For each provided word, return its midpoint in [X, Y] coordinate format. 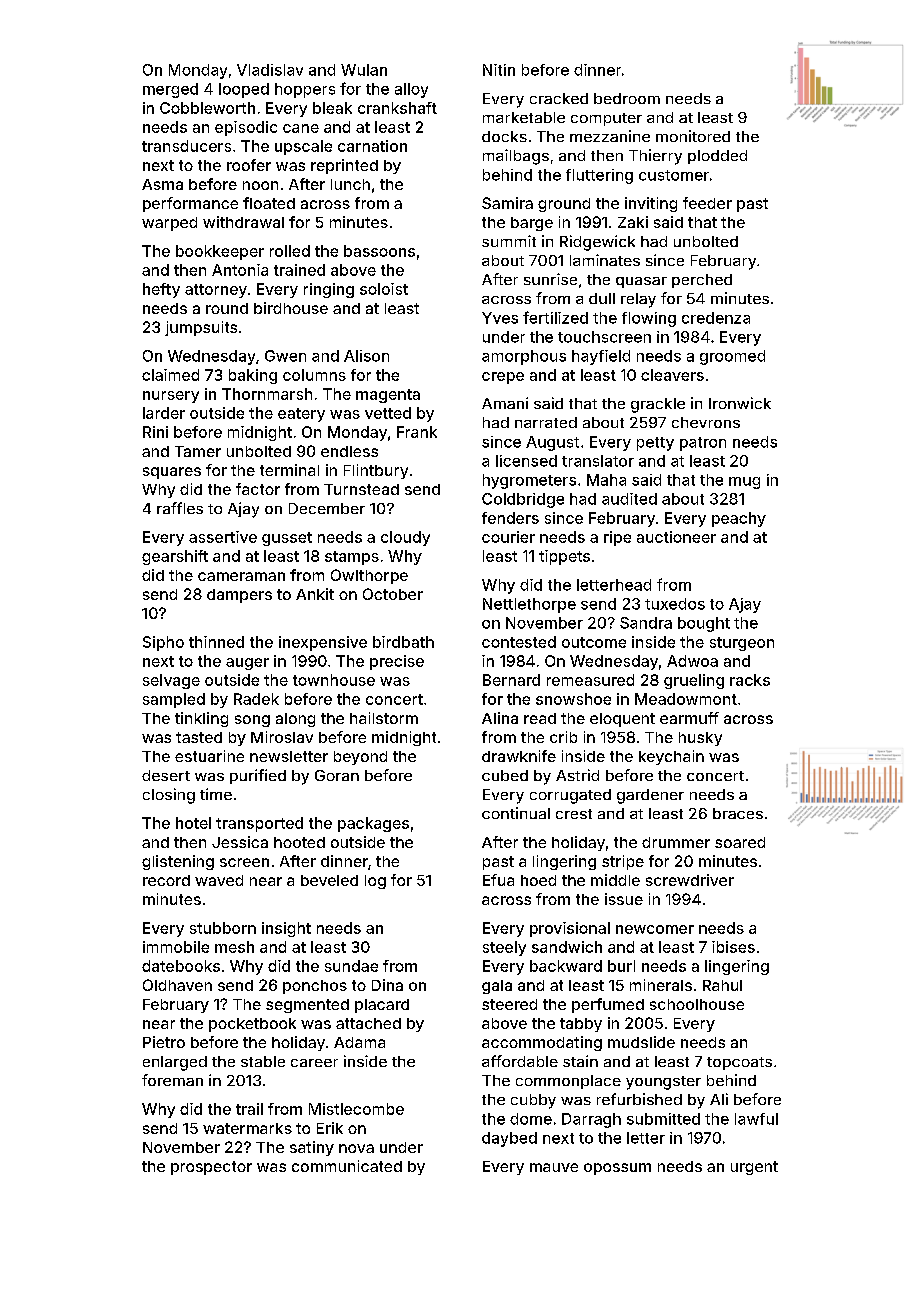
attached [368, 1023]
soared [740, 842]
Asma [162, 184]
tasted [199, 737]
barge [532, 224]
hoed [538, 880]
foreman [172, 1080]
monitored [693, 136]
